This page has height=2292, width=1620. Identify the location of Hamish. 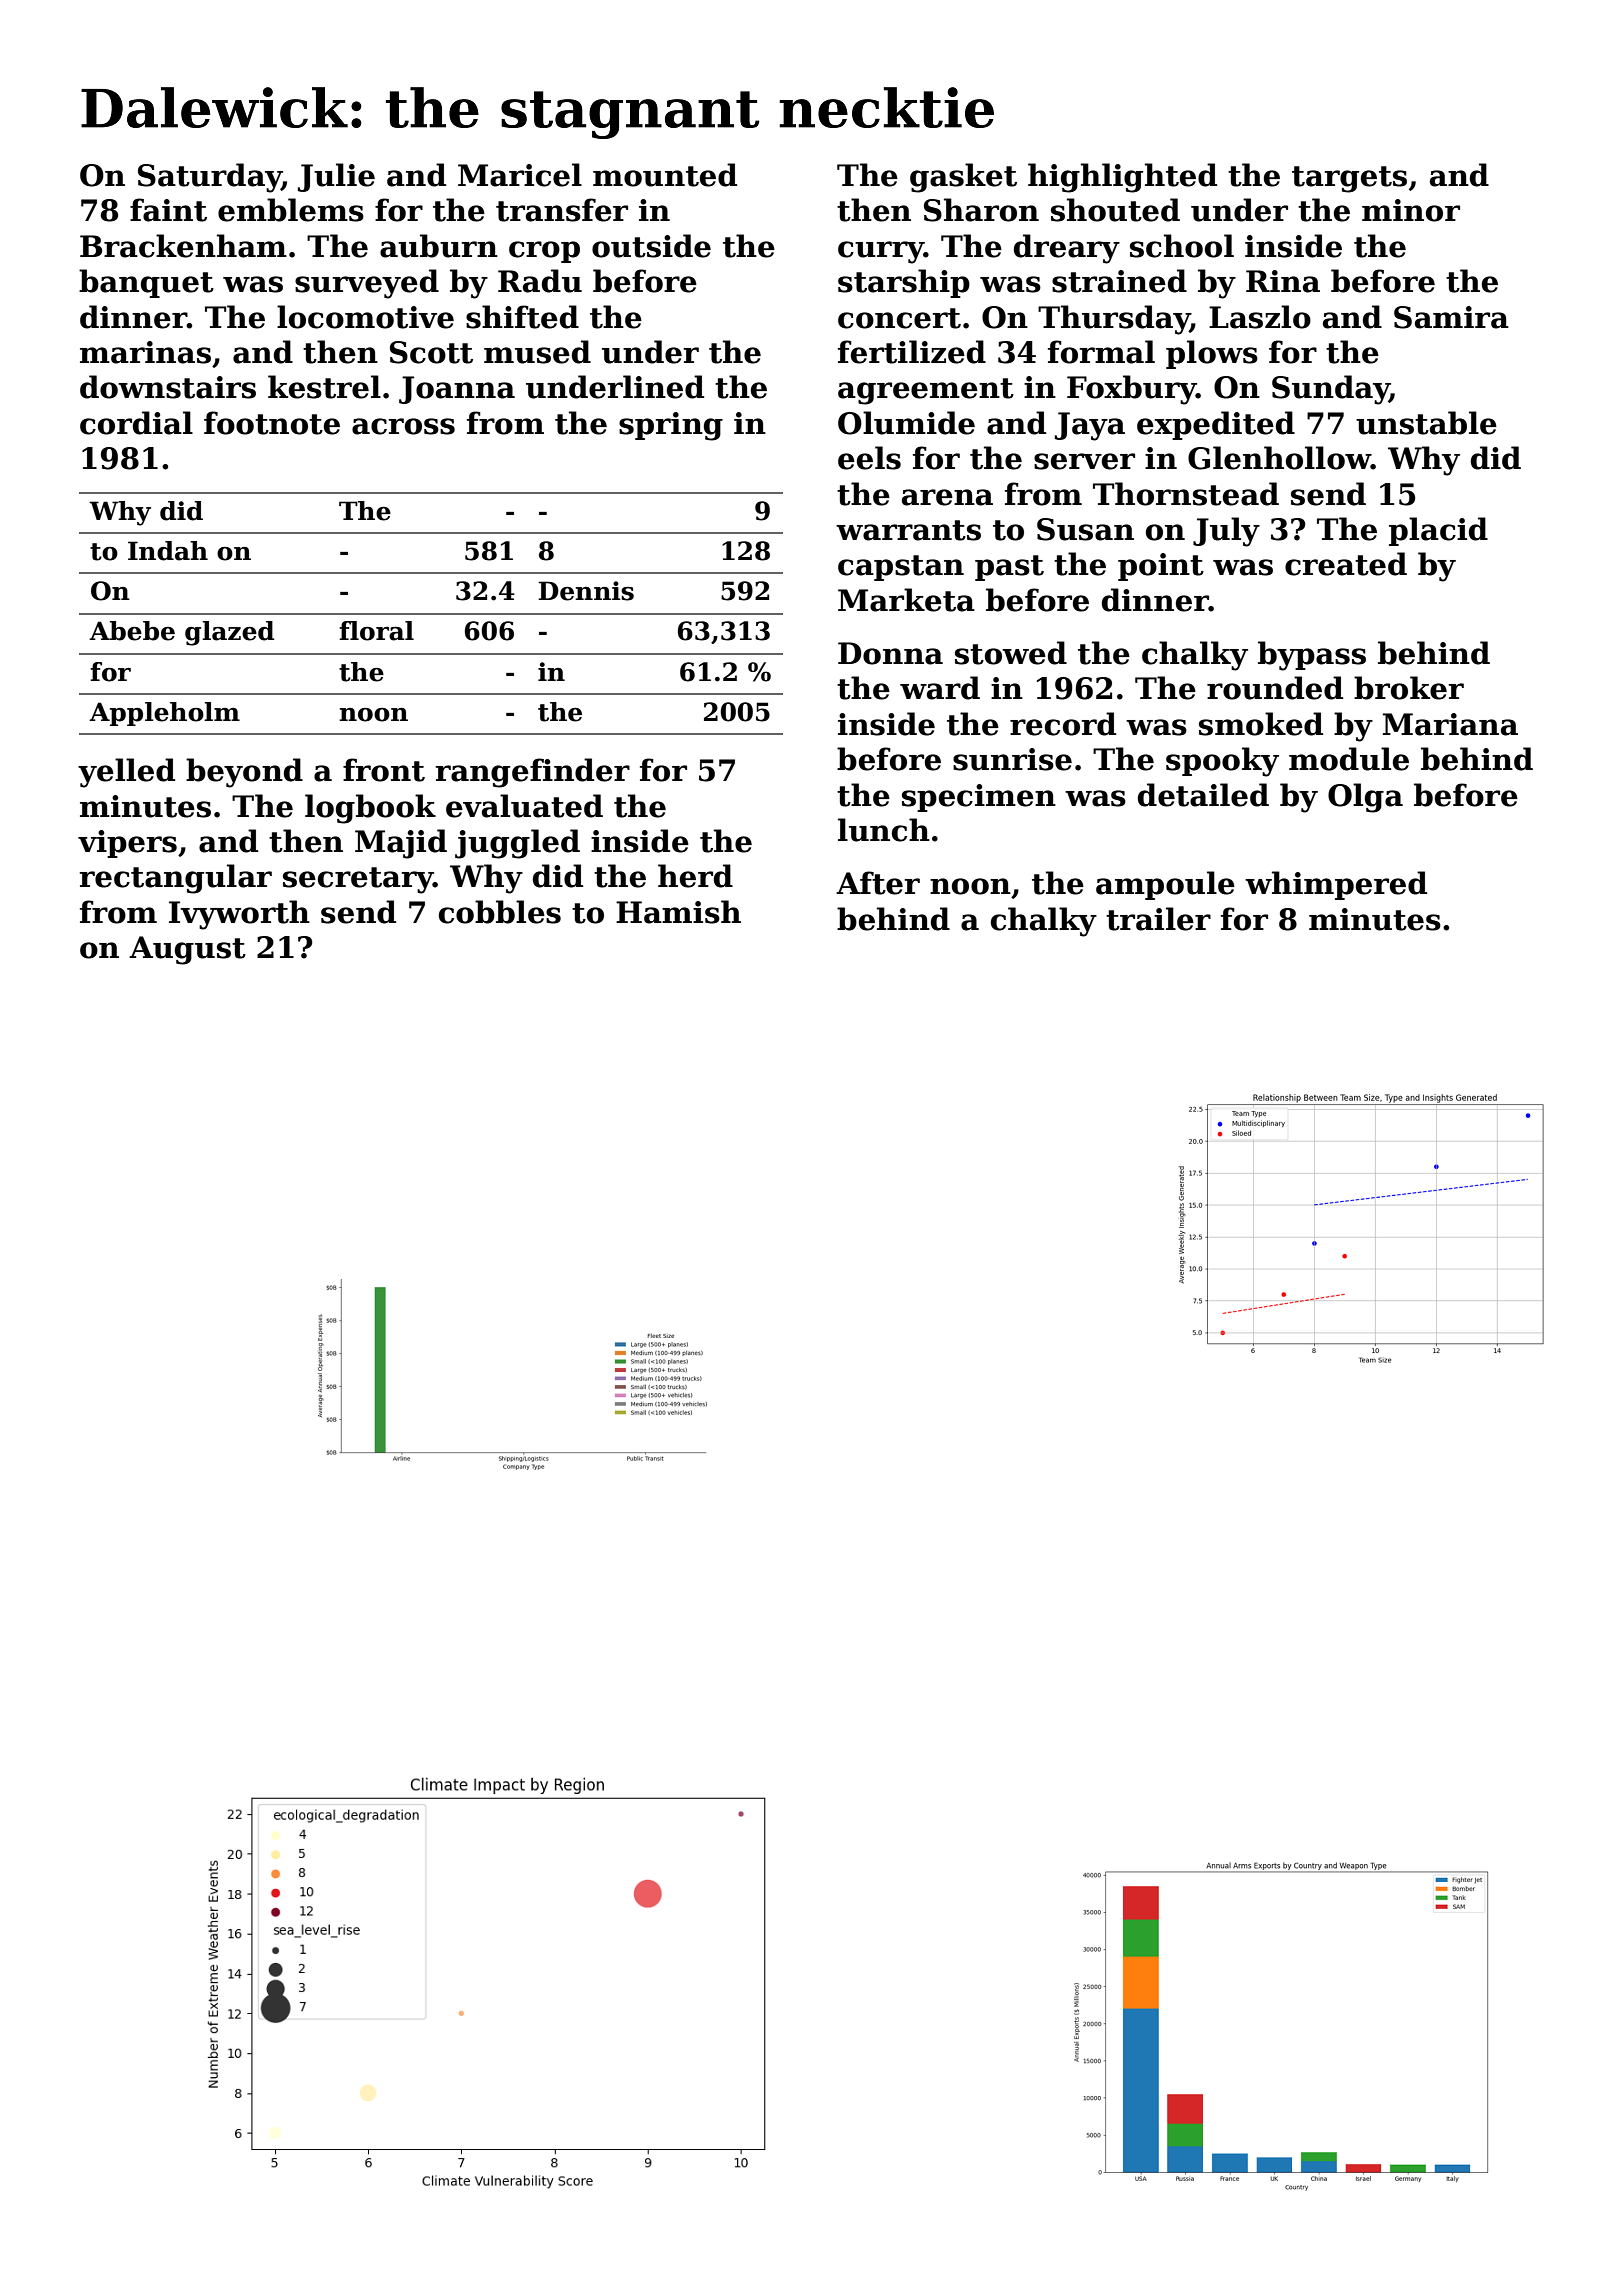
(678, 912).
